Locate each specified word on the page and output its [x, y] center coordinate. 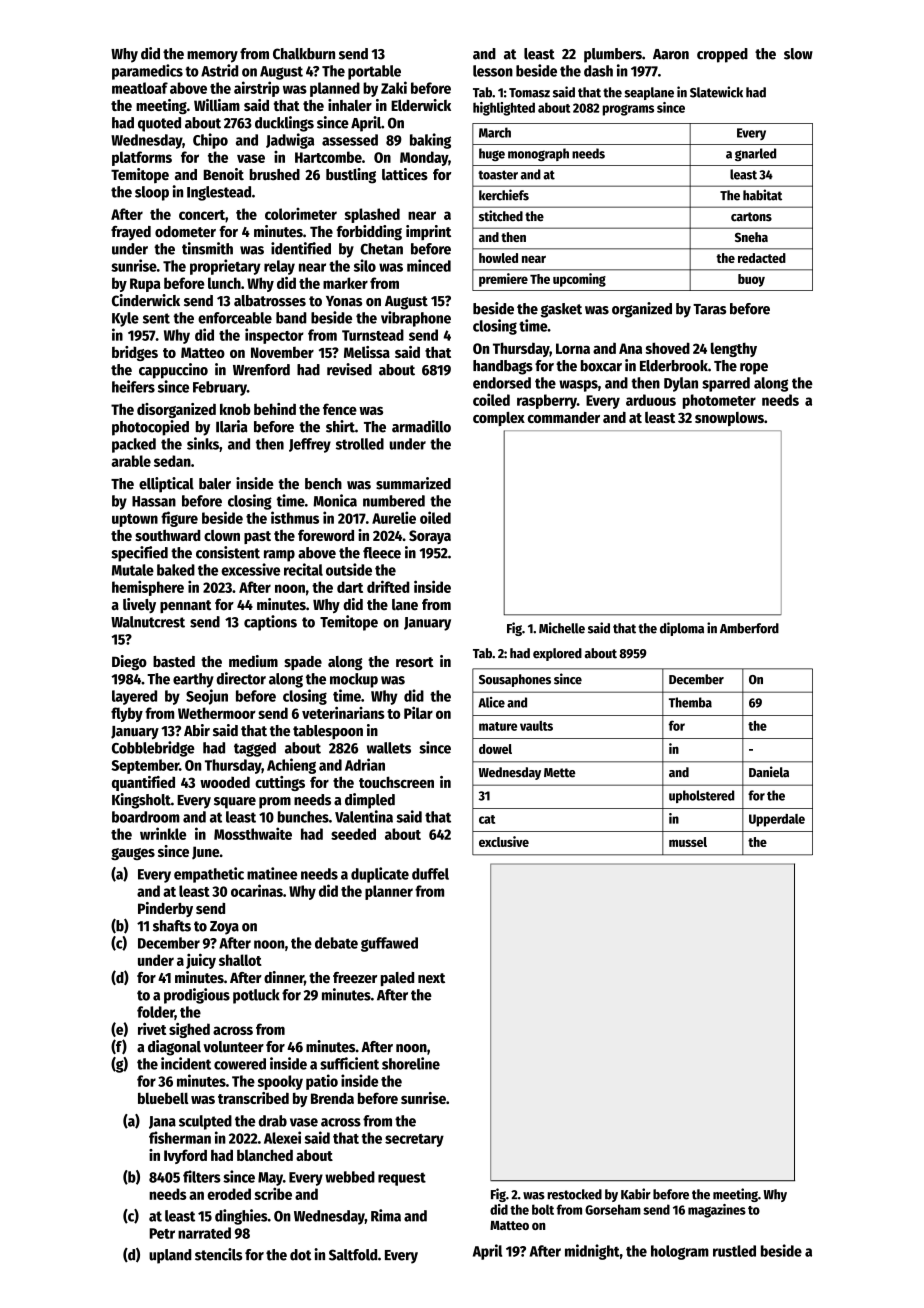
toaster [498, 175]
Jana [162, 1122]
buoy [751, 280]
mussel [688, 842]
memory [212, 57]
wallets [389, 748]
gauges [133, 854]
